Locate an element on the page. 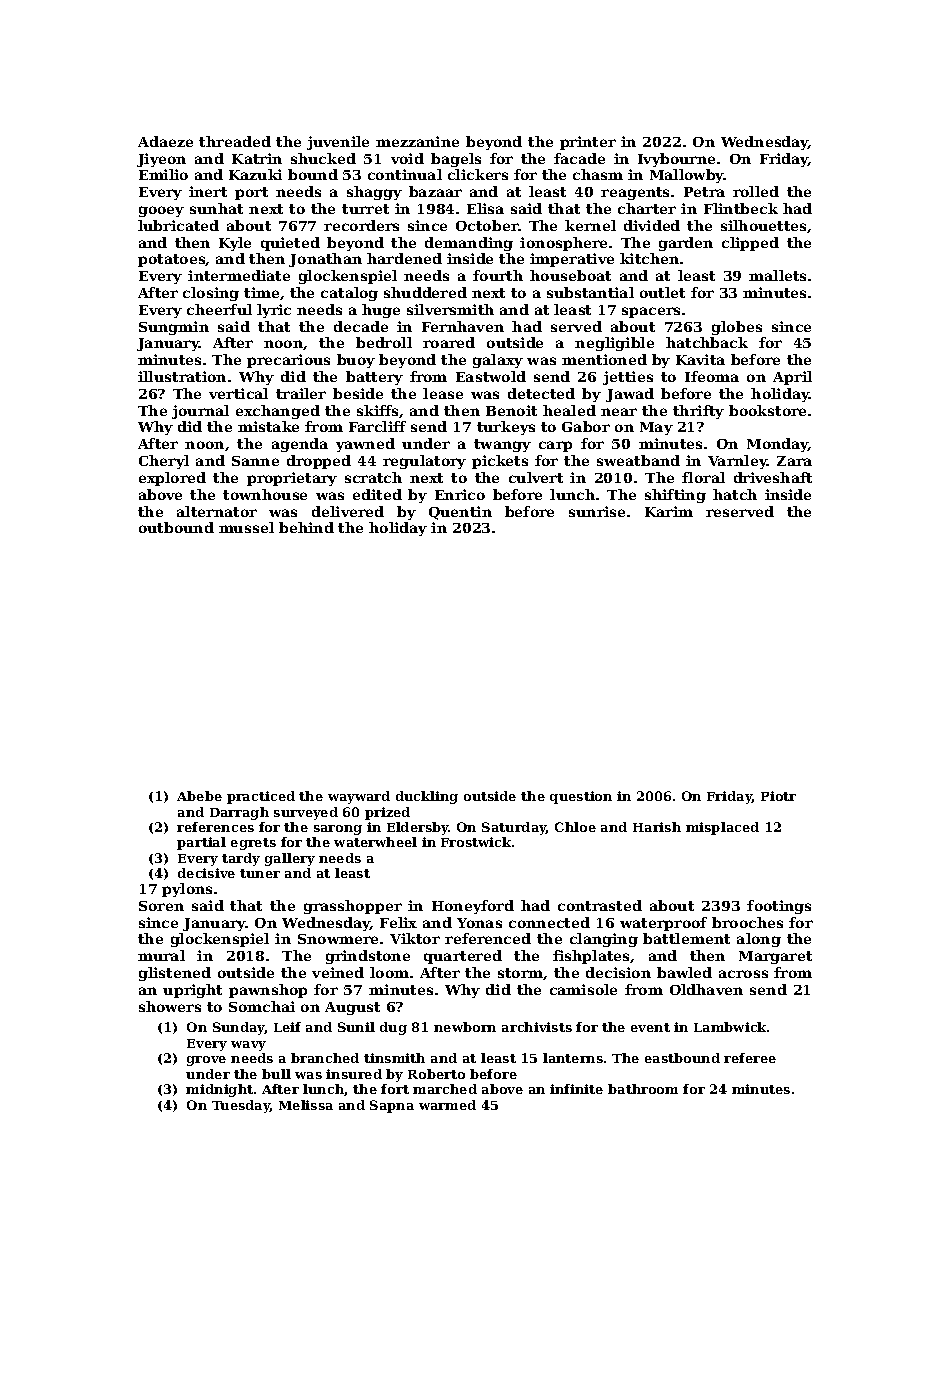  sunrise is located at coordinates (597, 511).
